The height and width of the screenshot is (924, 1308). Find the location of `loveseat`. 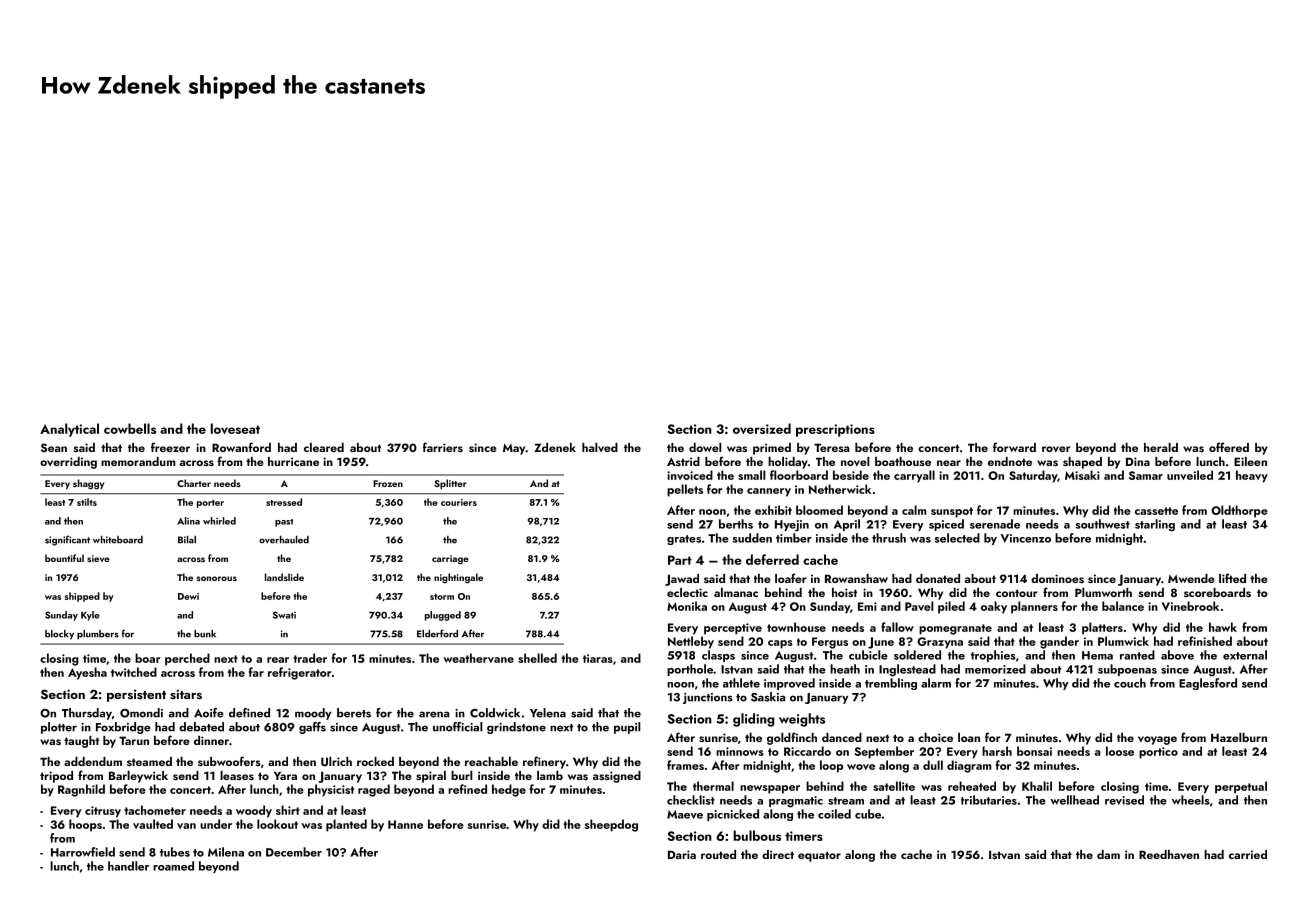

loveseat is located at coordinates (235, 428).
